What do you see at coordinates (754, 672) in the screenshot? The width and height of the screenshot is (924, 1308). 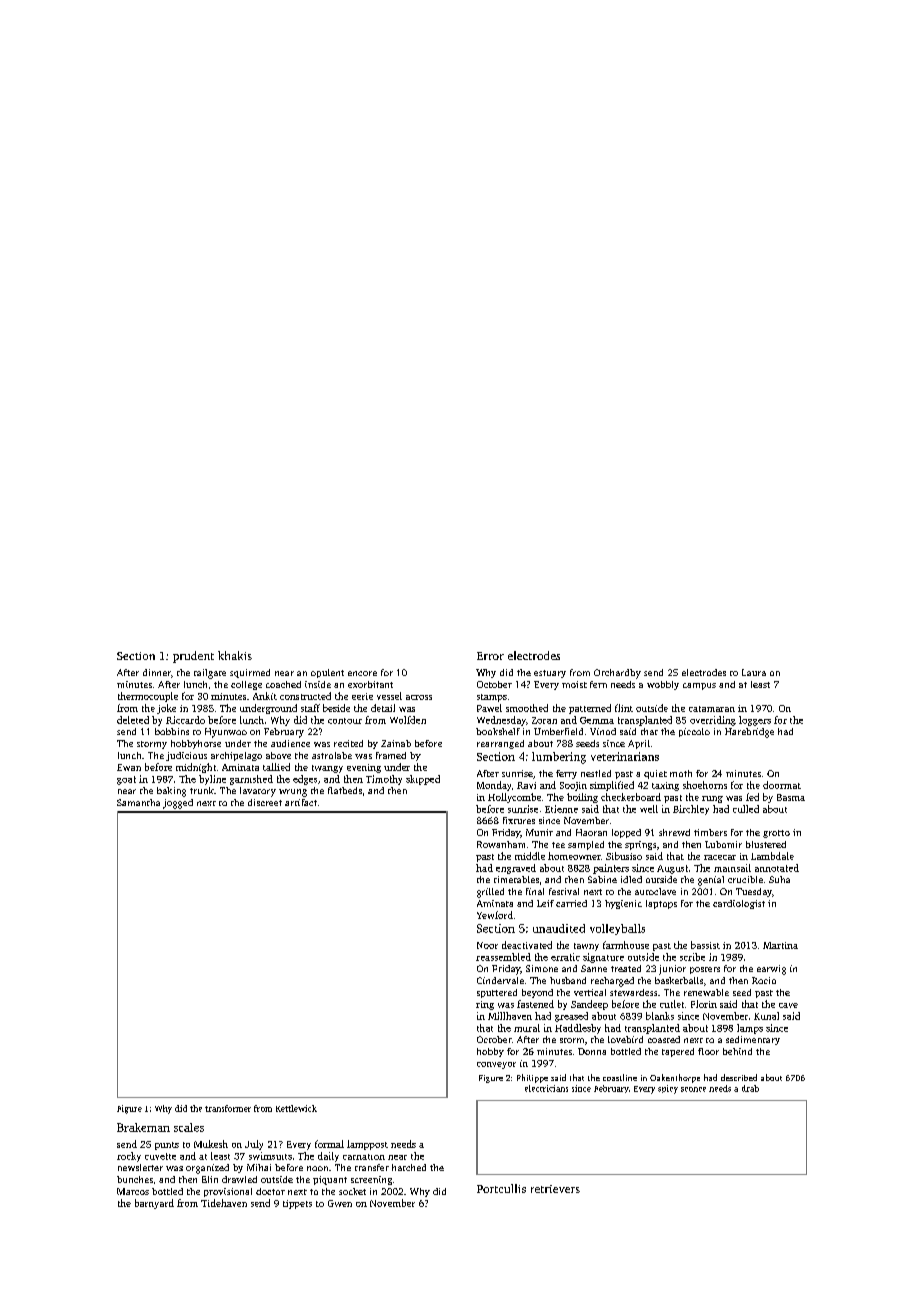 I see `Laura` at bounding box center [754, 672].
